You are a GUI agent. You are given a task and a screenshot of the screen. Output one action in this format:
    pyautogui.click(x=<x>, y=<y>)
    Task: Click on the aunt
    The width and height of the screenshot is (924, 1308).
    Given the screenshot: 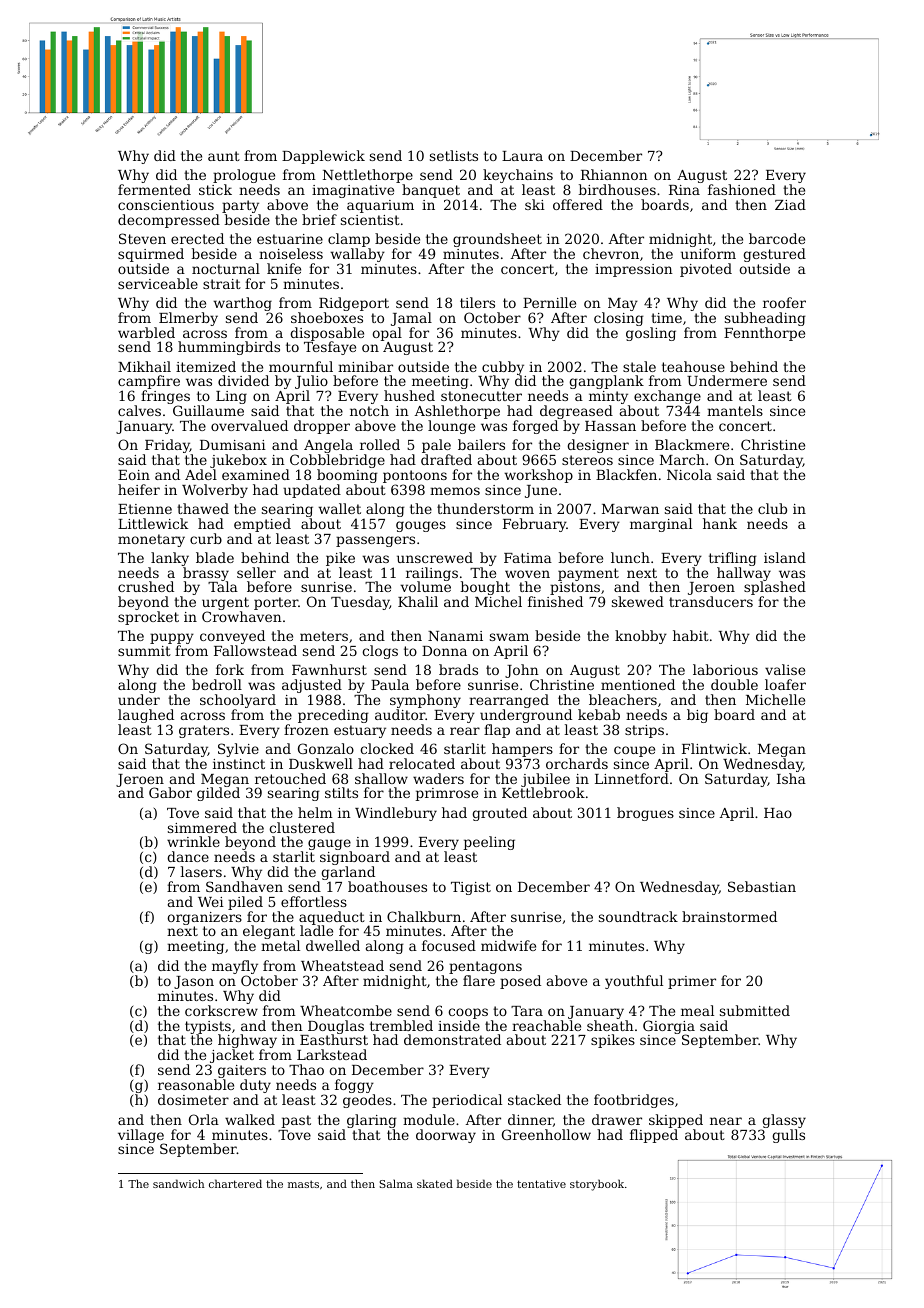 What is the action you would take?
    pyautogui.click(x=224, y=156)
